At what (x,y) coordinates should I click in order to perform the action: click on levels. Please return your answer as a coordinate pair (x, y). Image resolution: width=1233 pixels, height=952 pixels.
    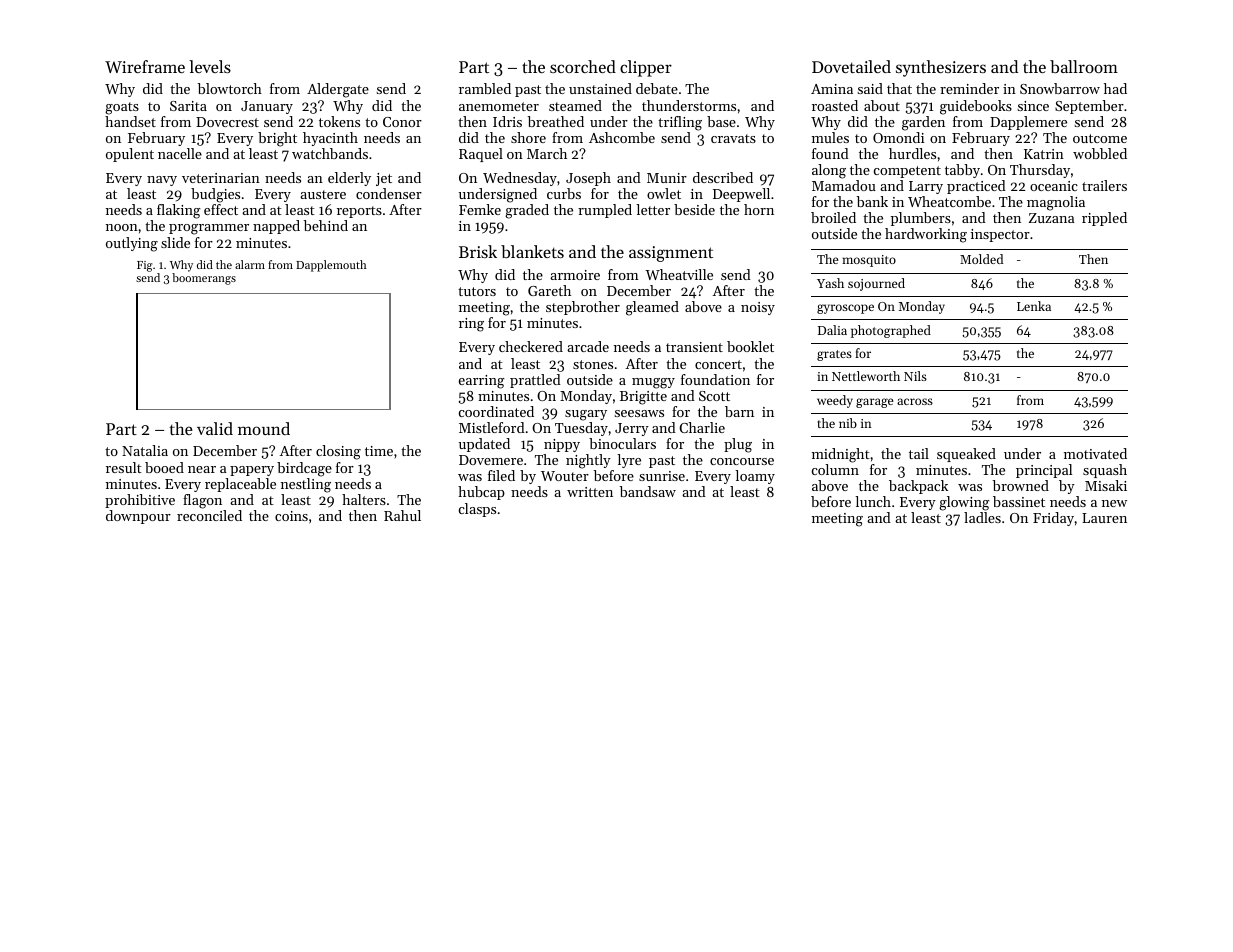
    Looking at the image, I should click on (210, 66).
